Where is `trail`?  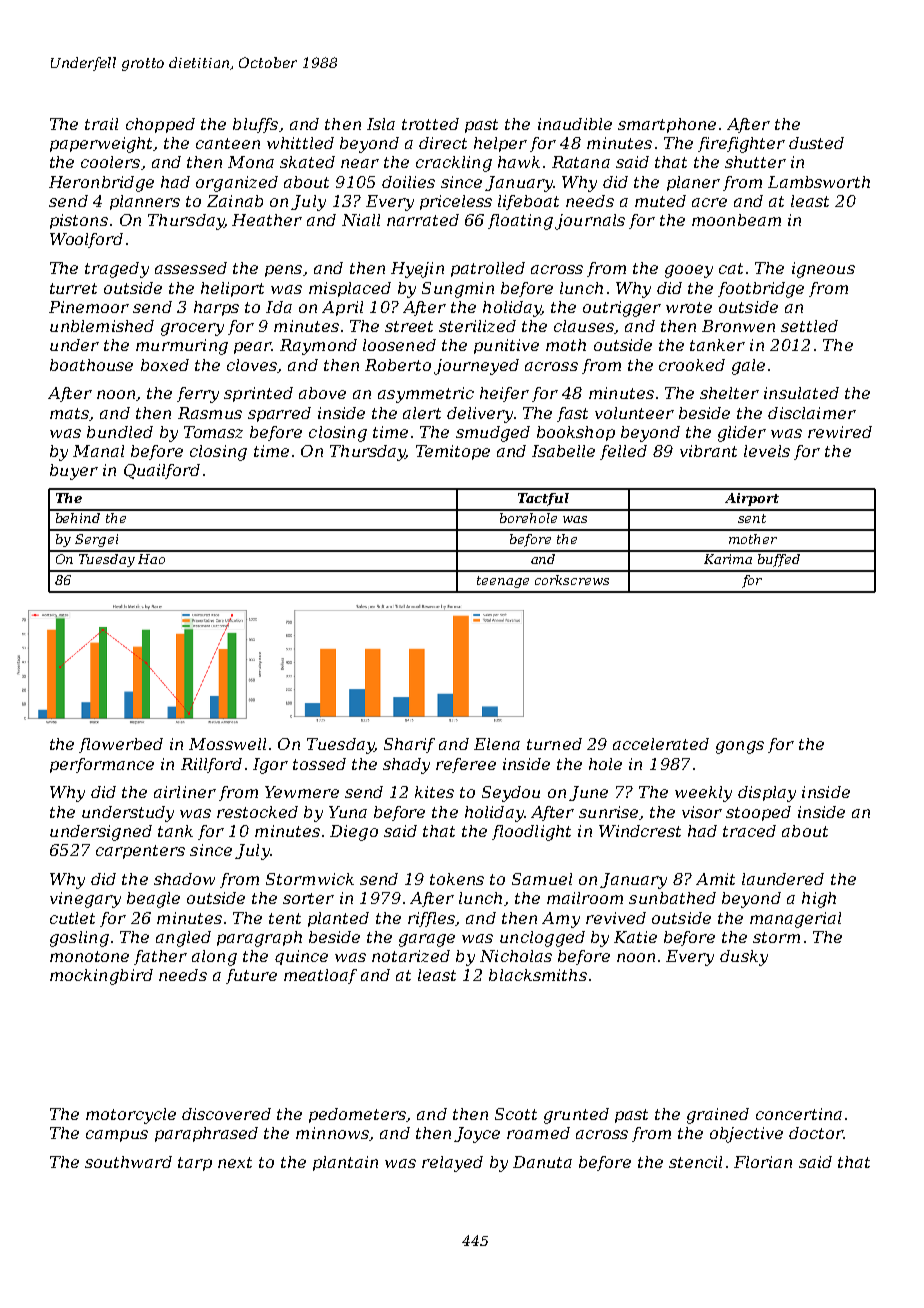
trail is located at coordinates (101, 124).
